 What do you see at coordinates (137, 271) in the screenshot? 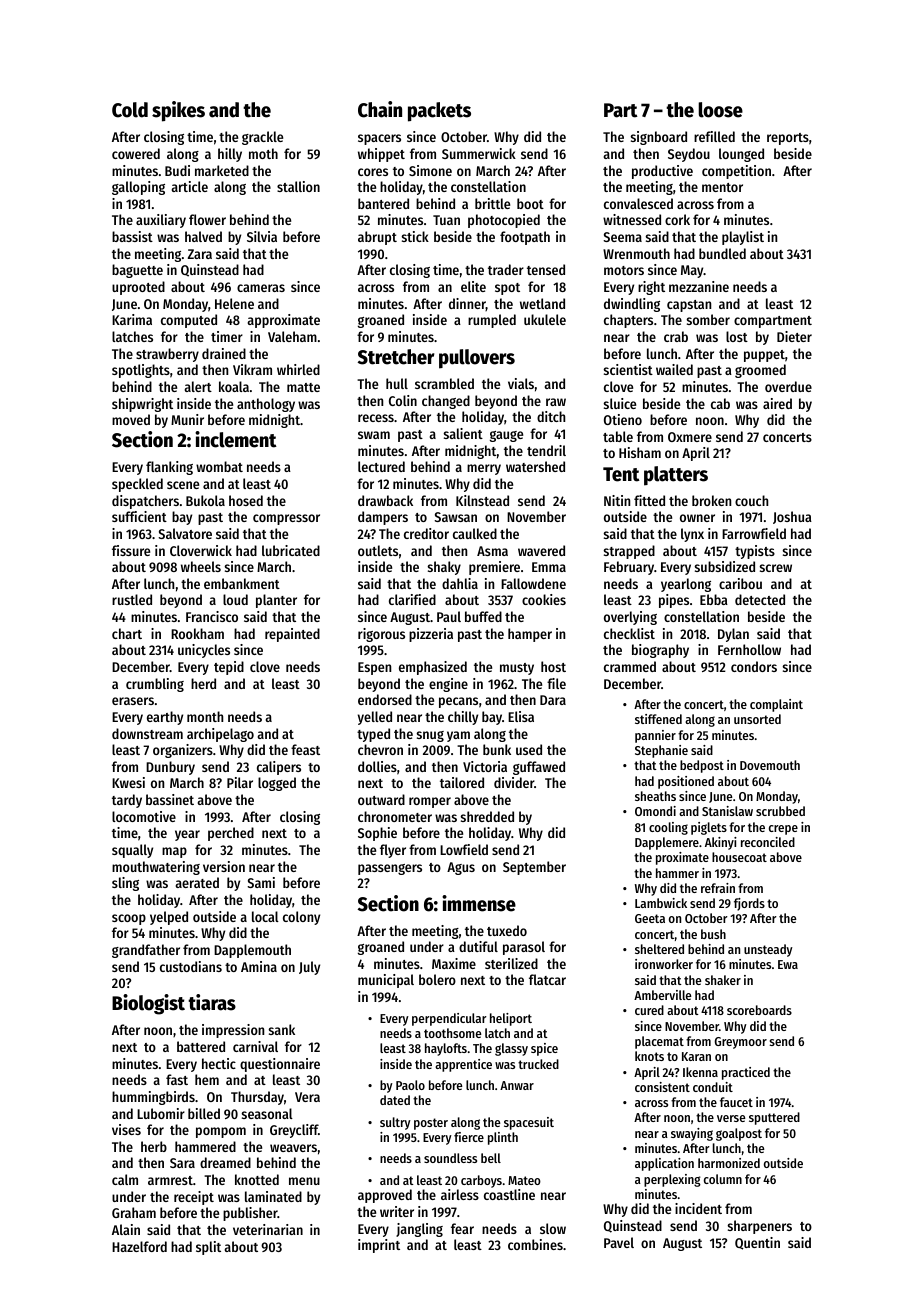
I see `baguette` at bounding box center [137, 271].
